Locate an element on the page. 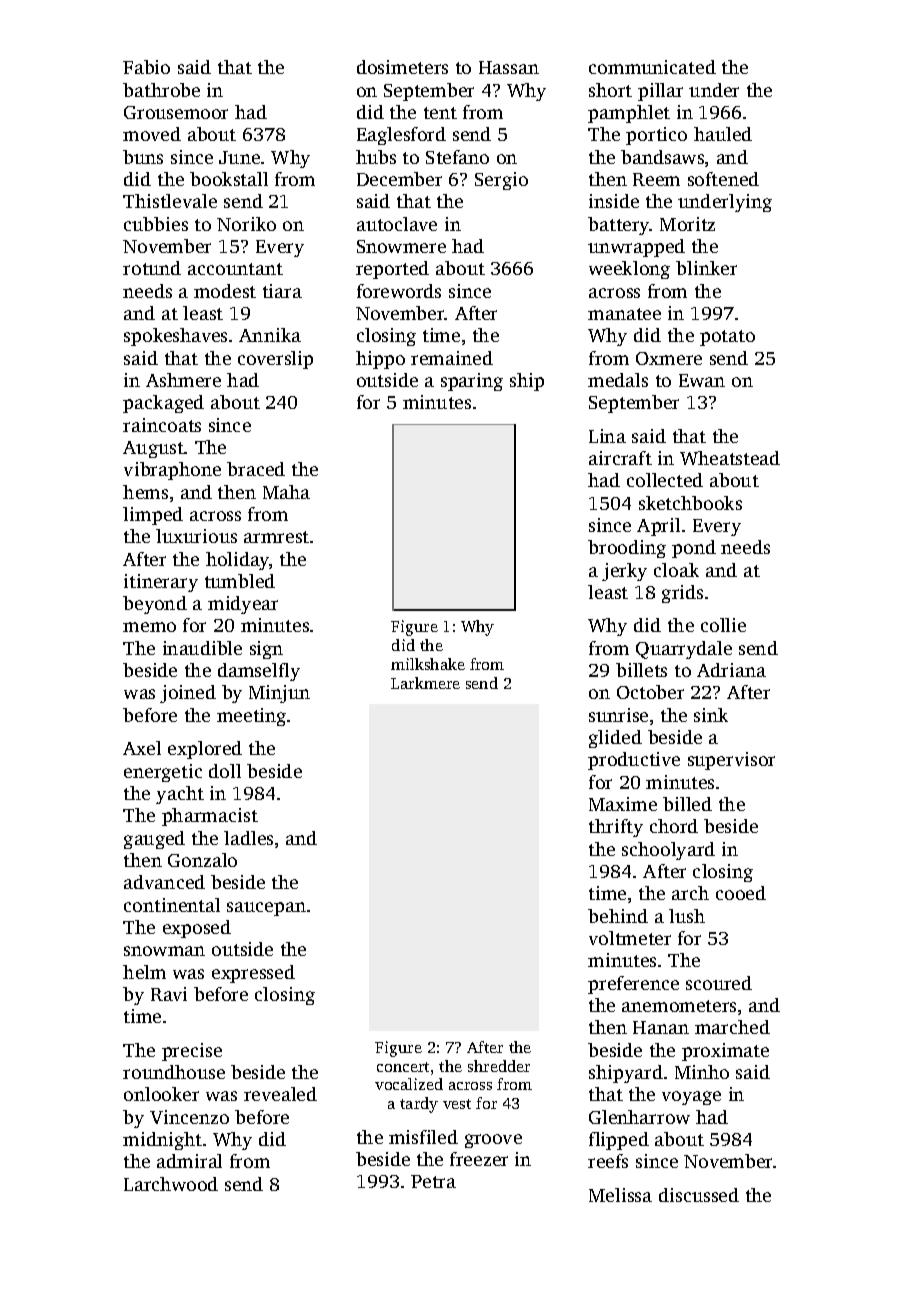  admiral is located at coordinates (189, 1161).
